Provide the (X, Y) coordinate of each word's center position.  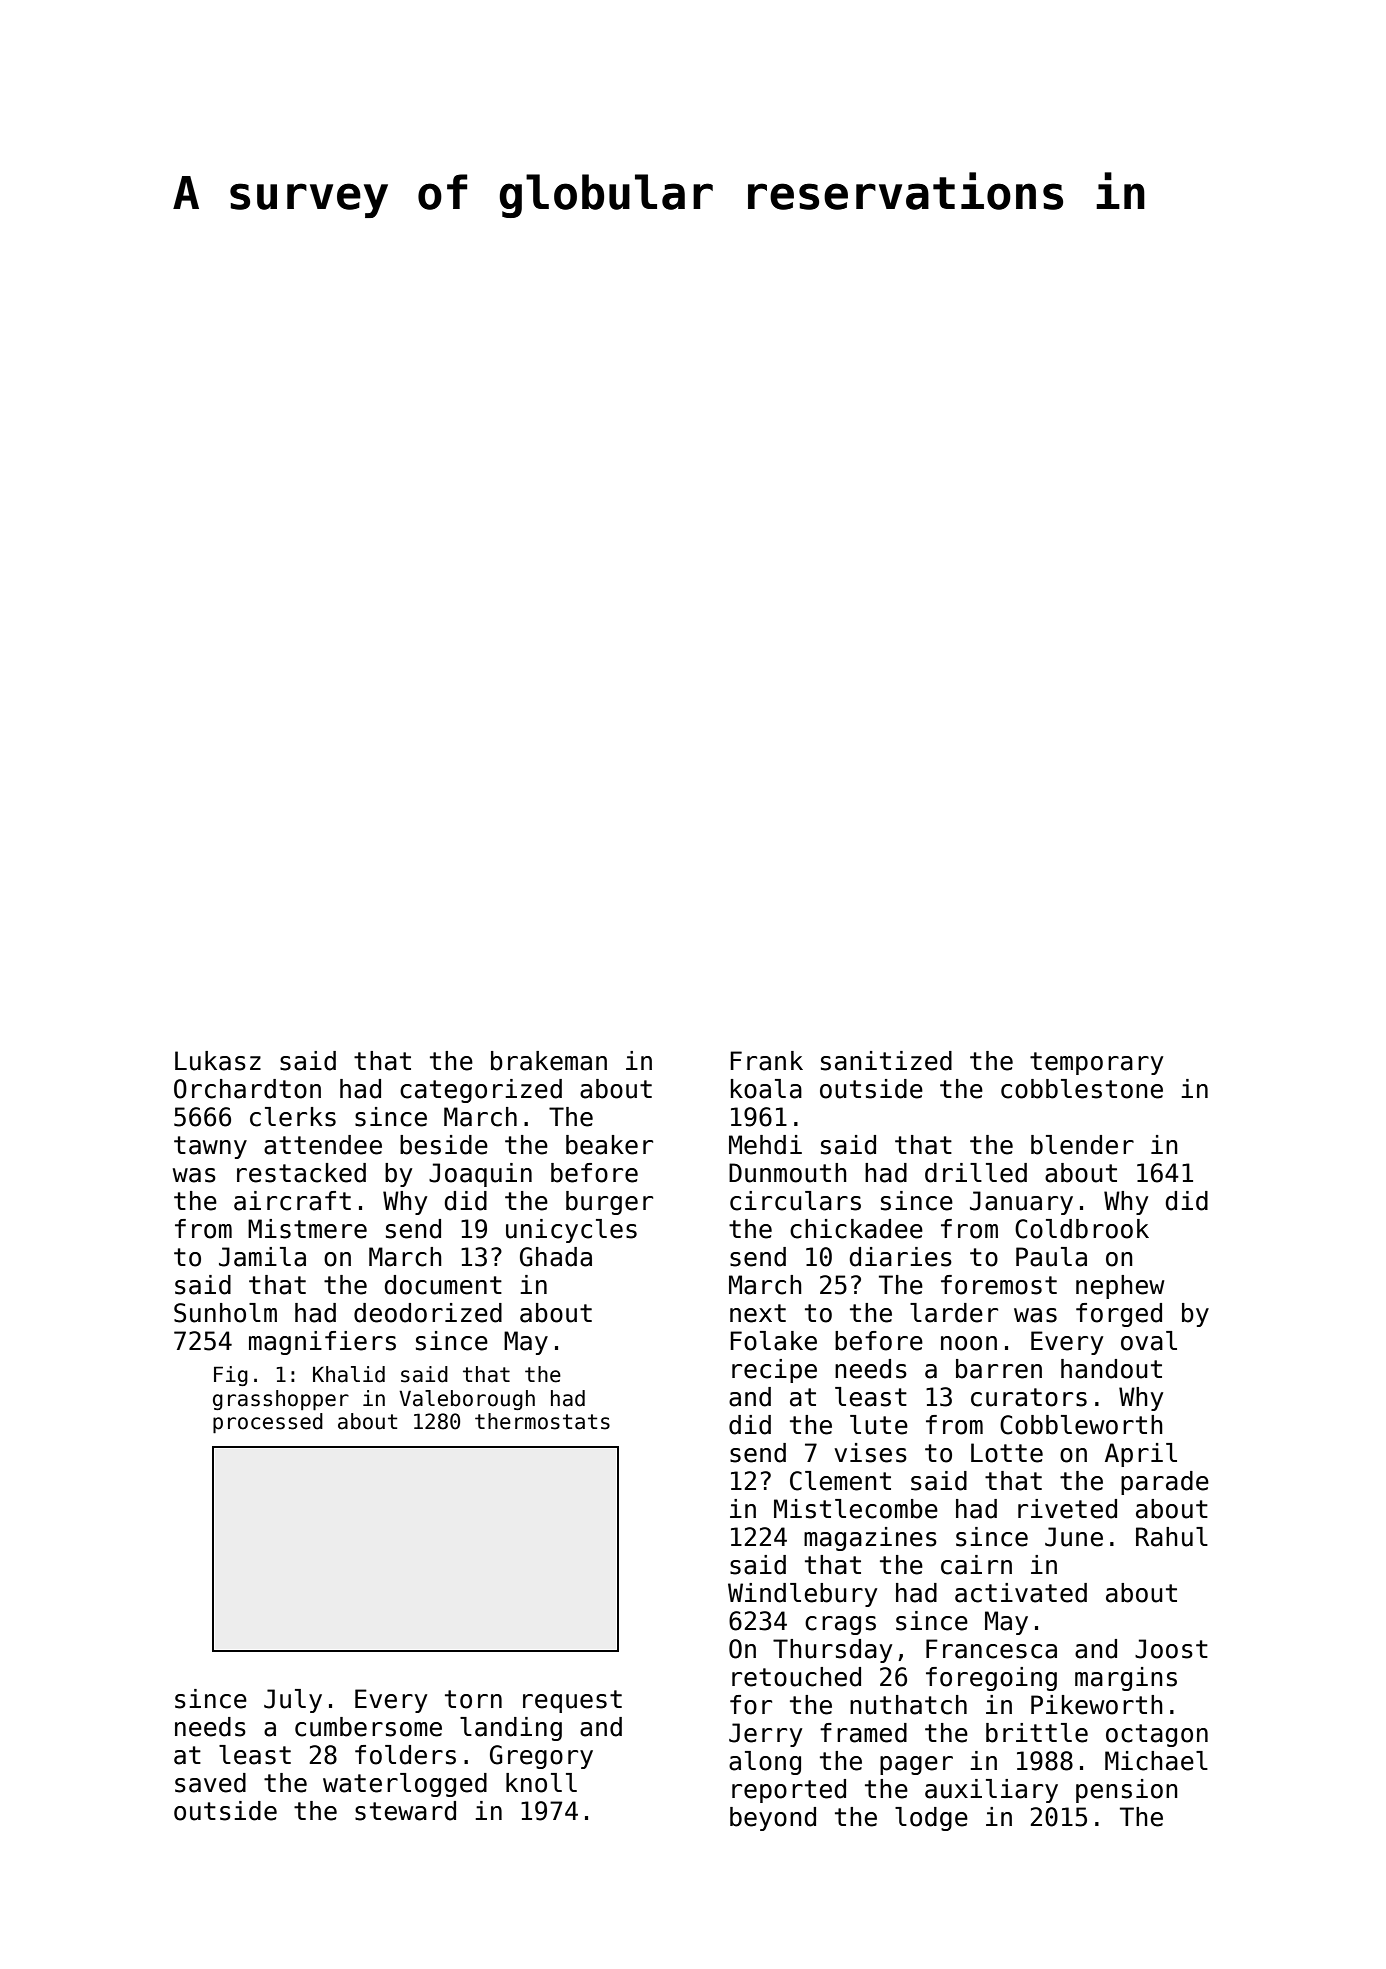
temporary (1096, 1063)
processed (268, 1423)
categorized (481, 1091)
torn (473, 1699)
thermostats (542, 1421)
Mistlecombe (856, 1509)
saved (210, 1783)
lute (879, 1425)
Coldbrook (1082, 1229)
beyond (773, 1819)
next (758, 1313)
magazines (870, 1539)
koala (766, 1089)
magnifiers (322, 1343)
